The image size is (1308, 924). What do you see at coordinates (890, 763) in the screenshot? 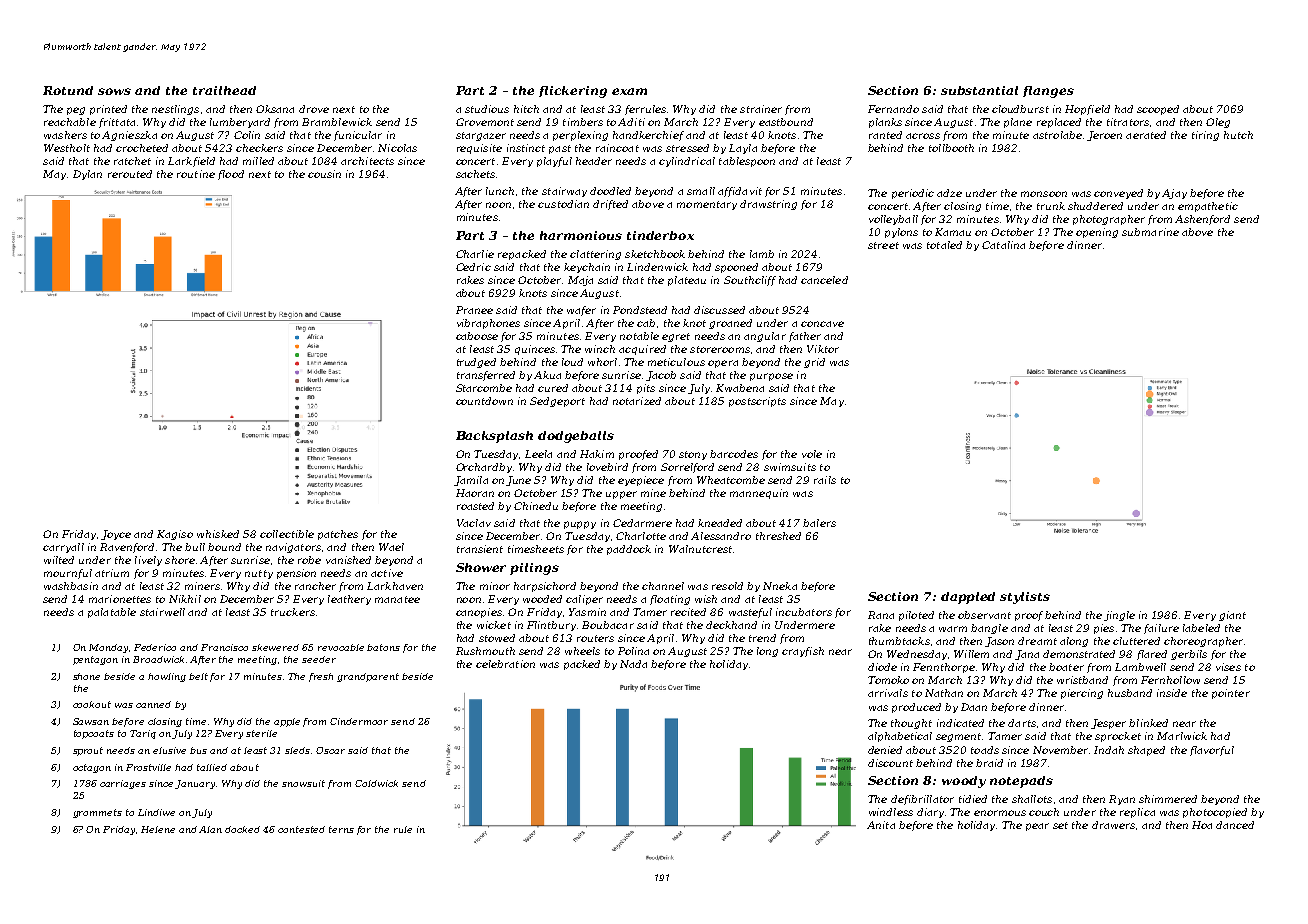
I see `discount` at bounding box center [890, 763].
